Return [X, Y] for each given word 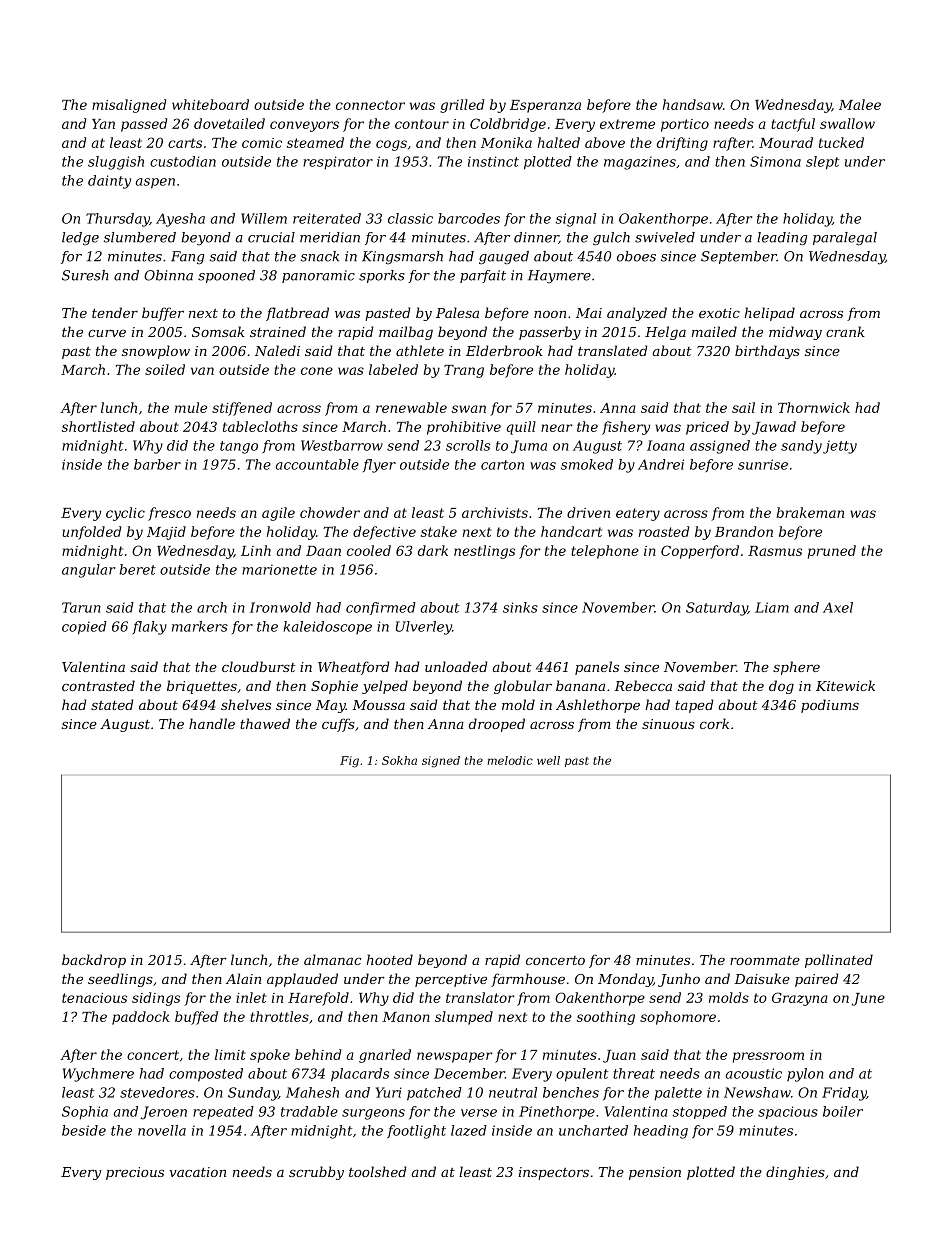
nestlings [484, 552]
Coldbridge [508, 125]
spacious [788, 1112]
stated [112, 704]
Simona [775, 161]
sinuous [668, 724]
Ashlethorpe [598, 706]
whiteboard [210, 104]
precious [135, 1173]
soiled [165, 369]
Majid [166, 533]
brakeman [810, 512]
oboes [636, 256]
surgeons [373, 1114]
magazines [640, 163]
